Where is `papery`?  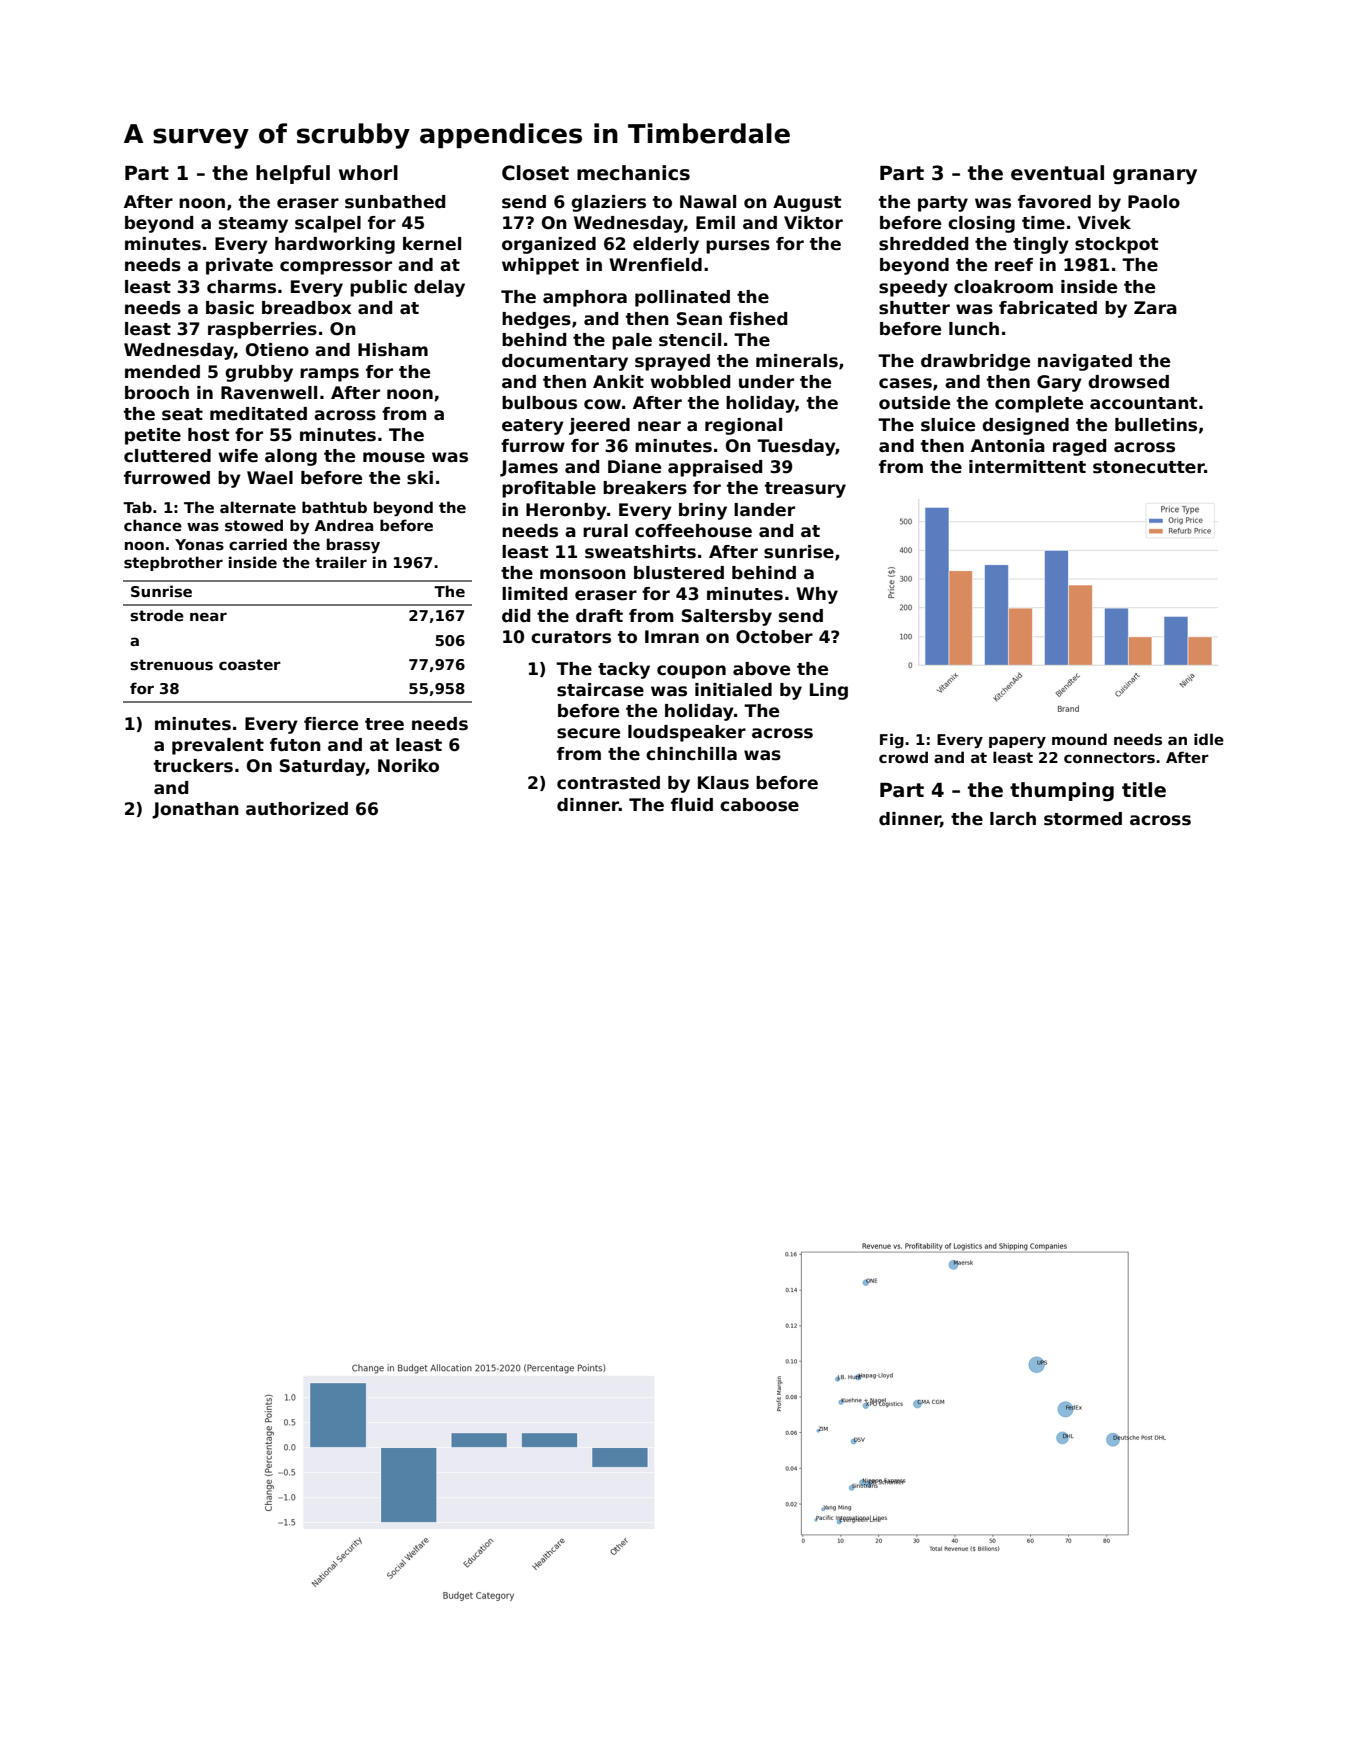 papery is located at coordinates (1017, 742).
